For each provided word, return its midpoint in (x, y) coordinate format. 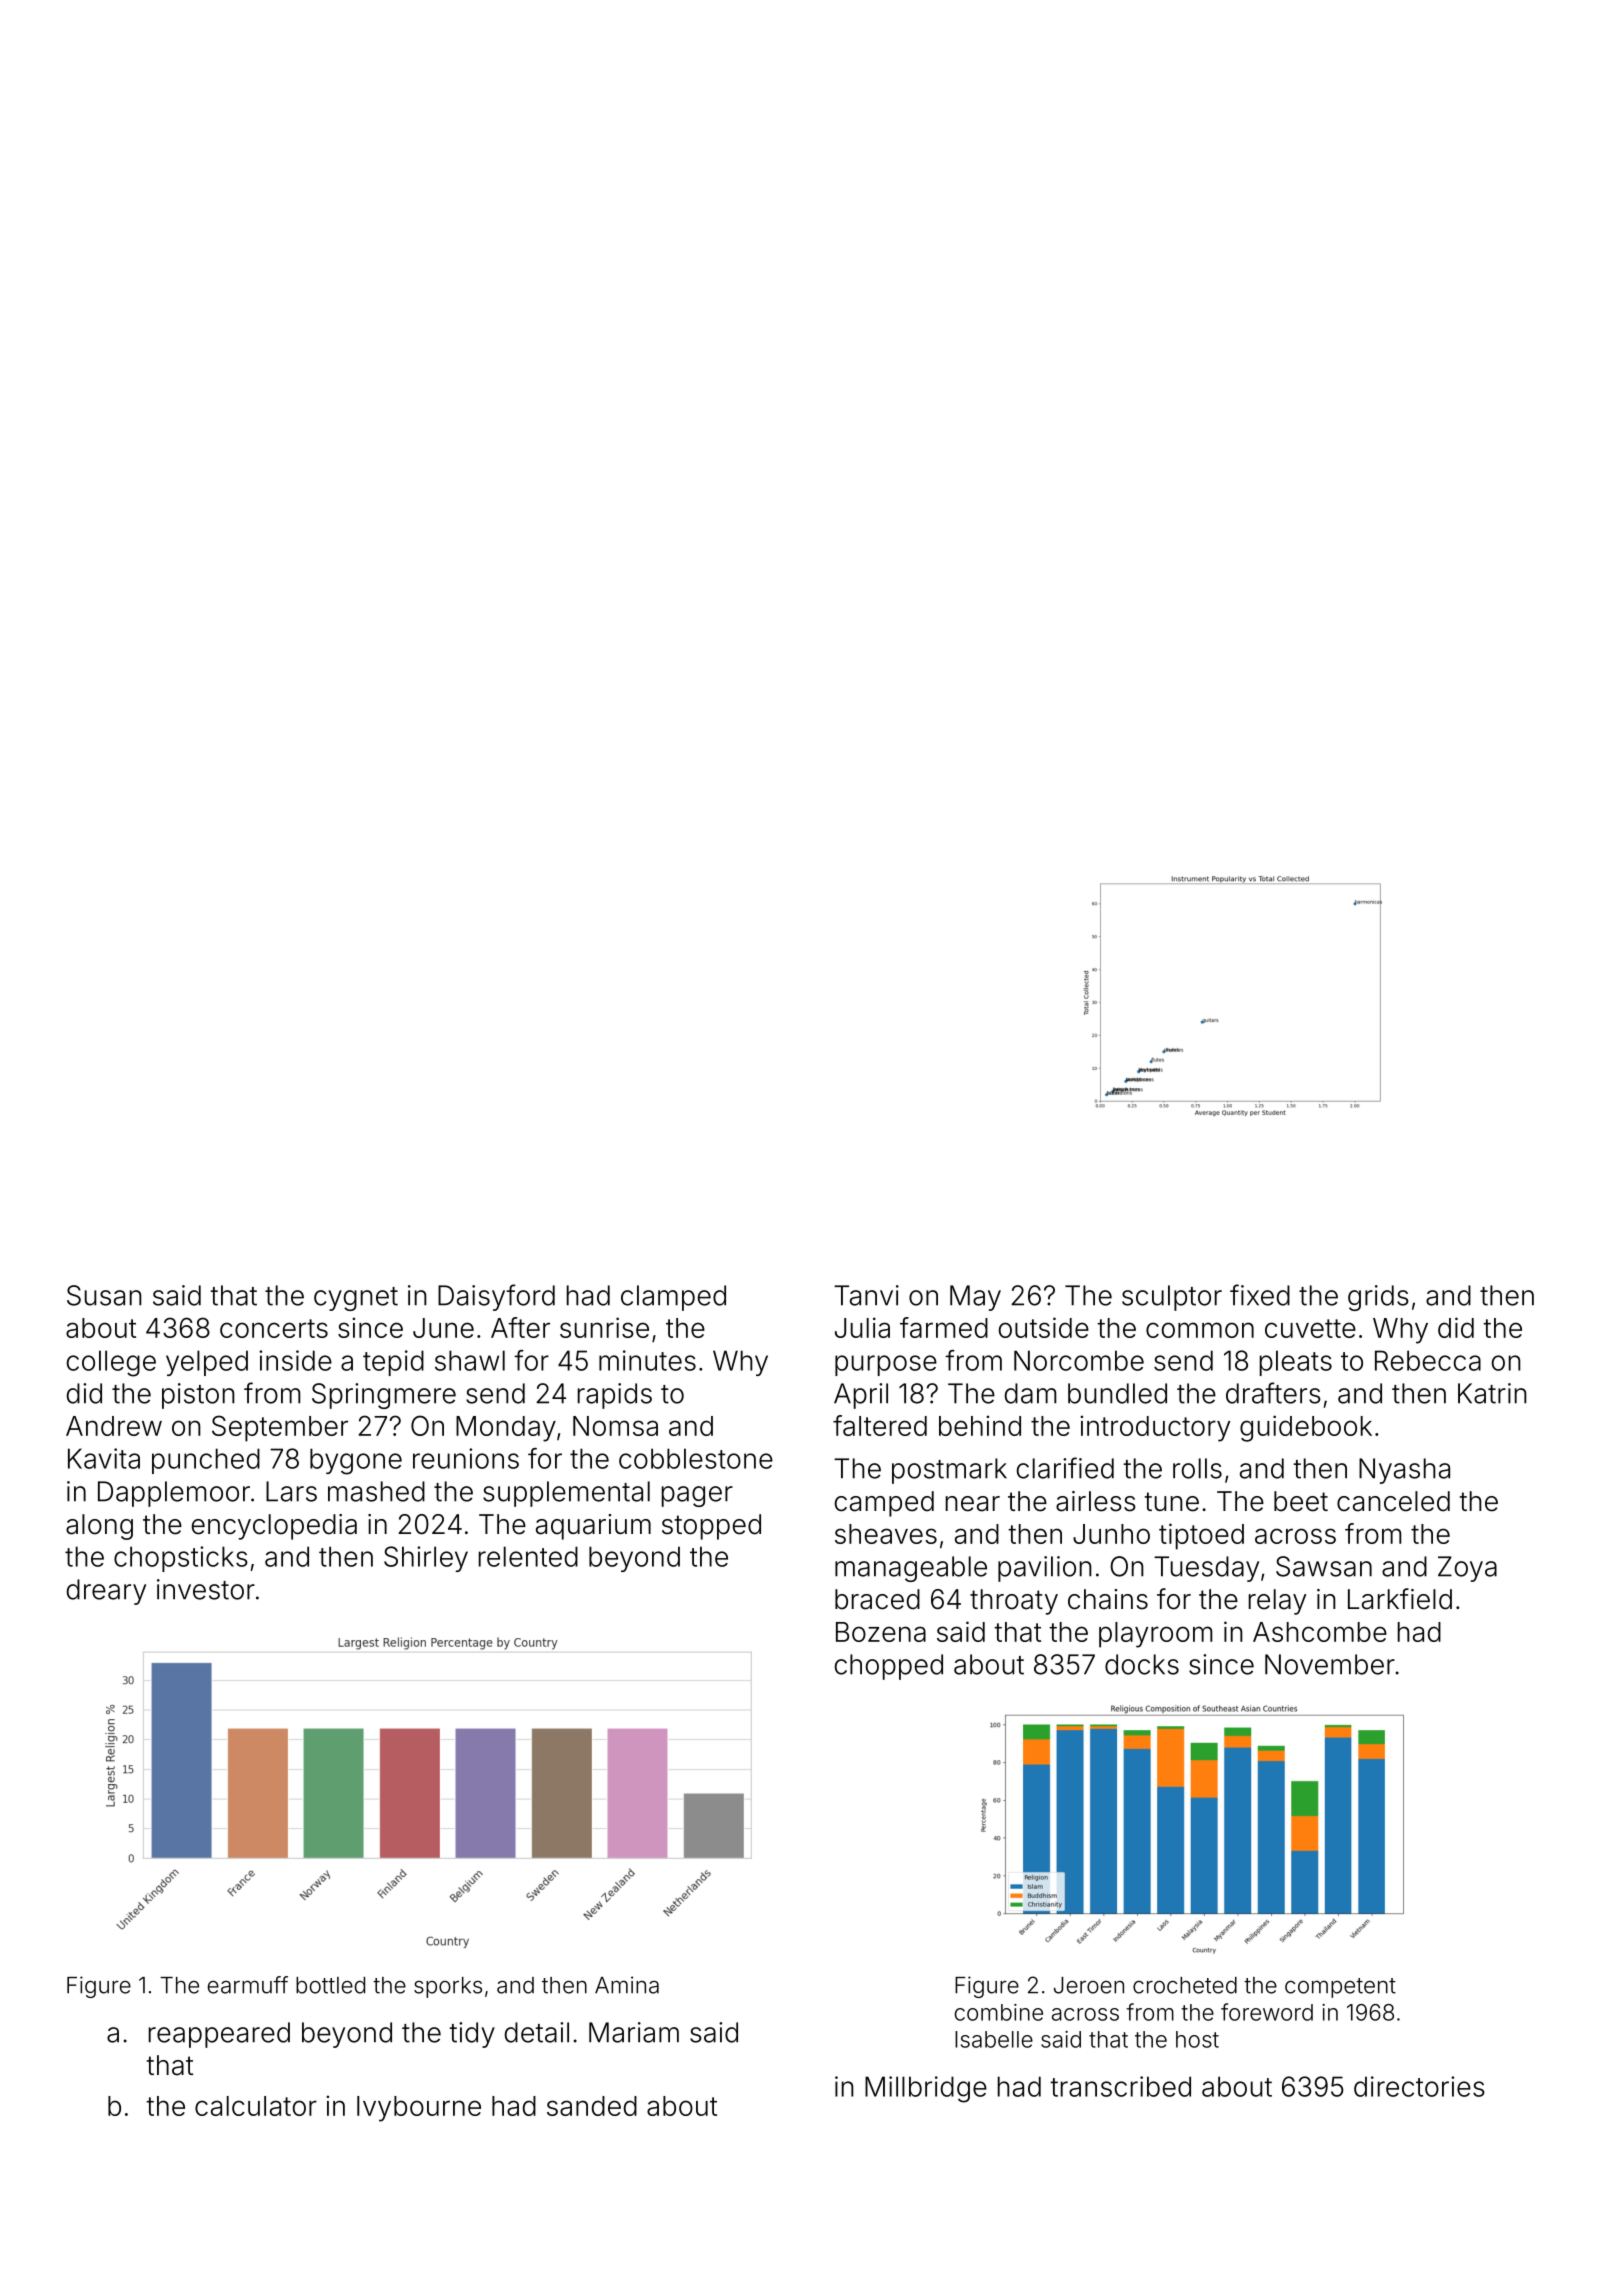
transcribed (1120, 2086)
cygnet (356, 1299)
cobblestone (696, 1458)
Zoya (1467, 1569)
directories (1419, 2086)
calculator (256, 2106)
